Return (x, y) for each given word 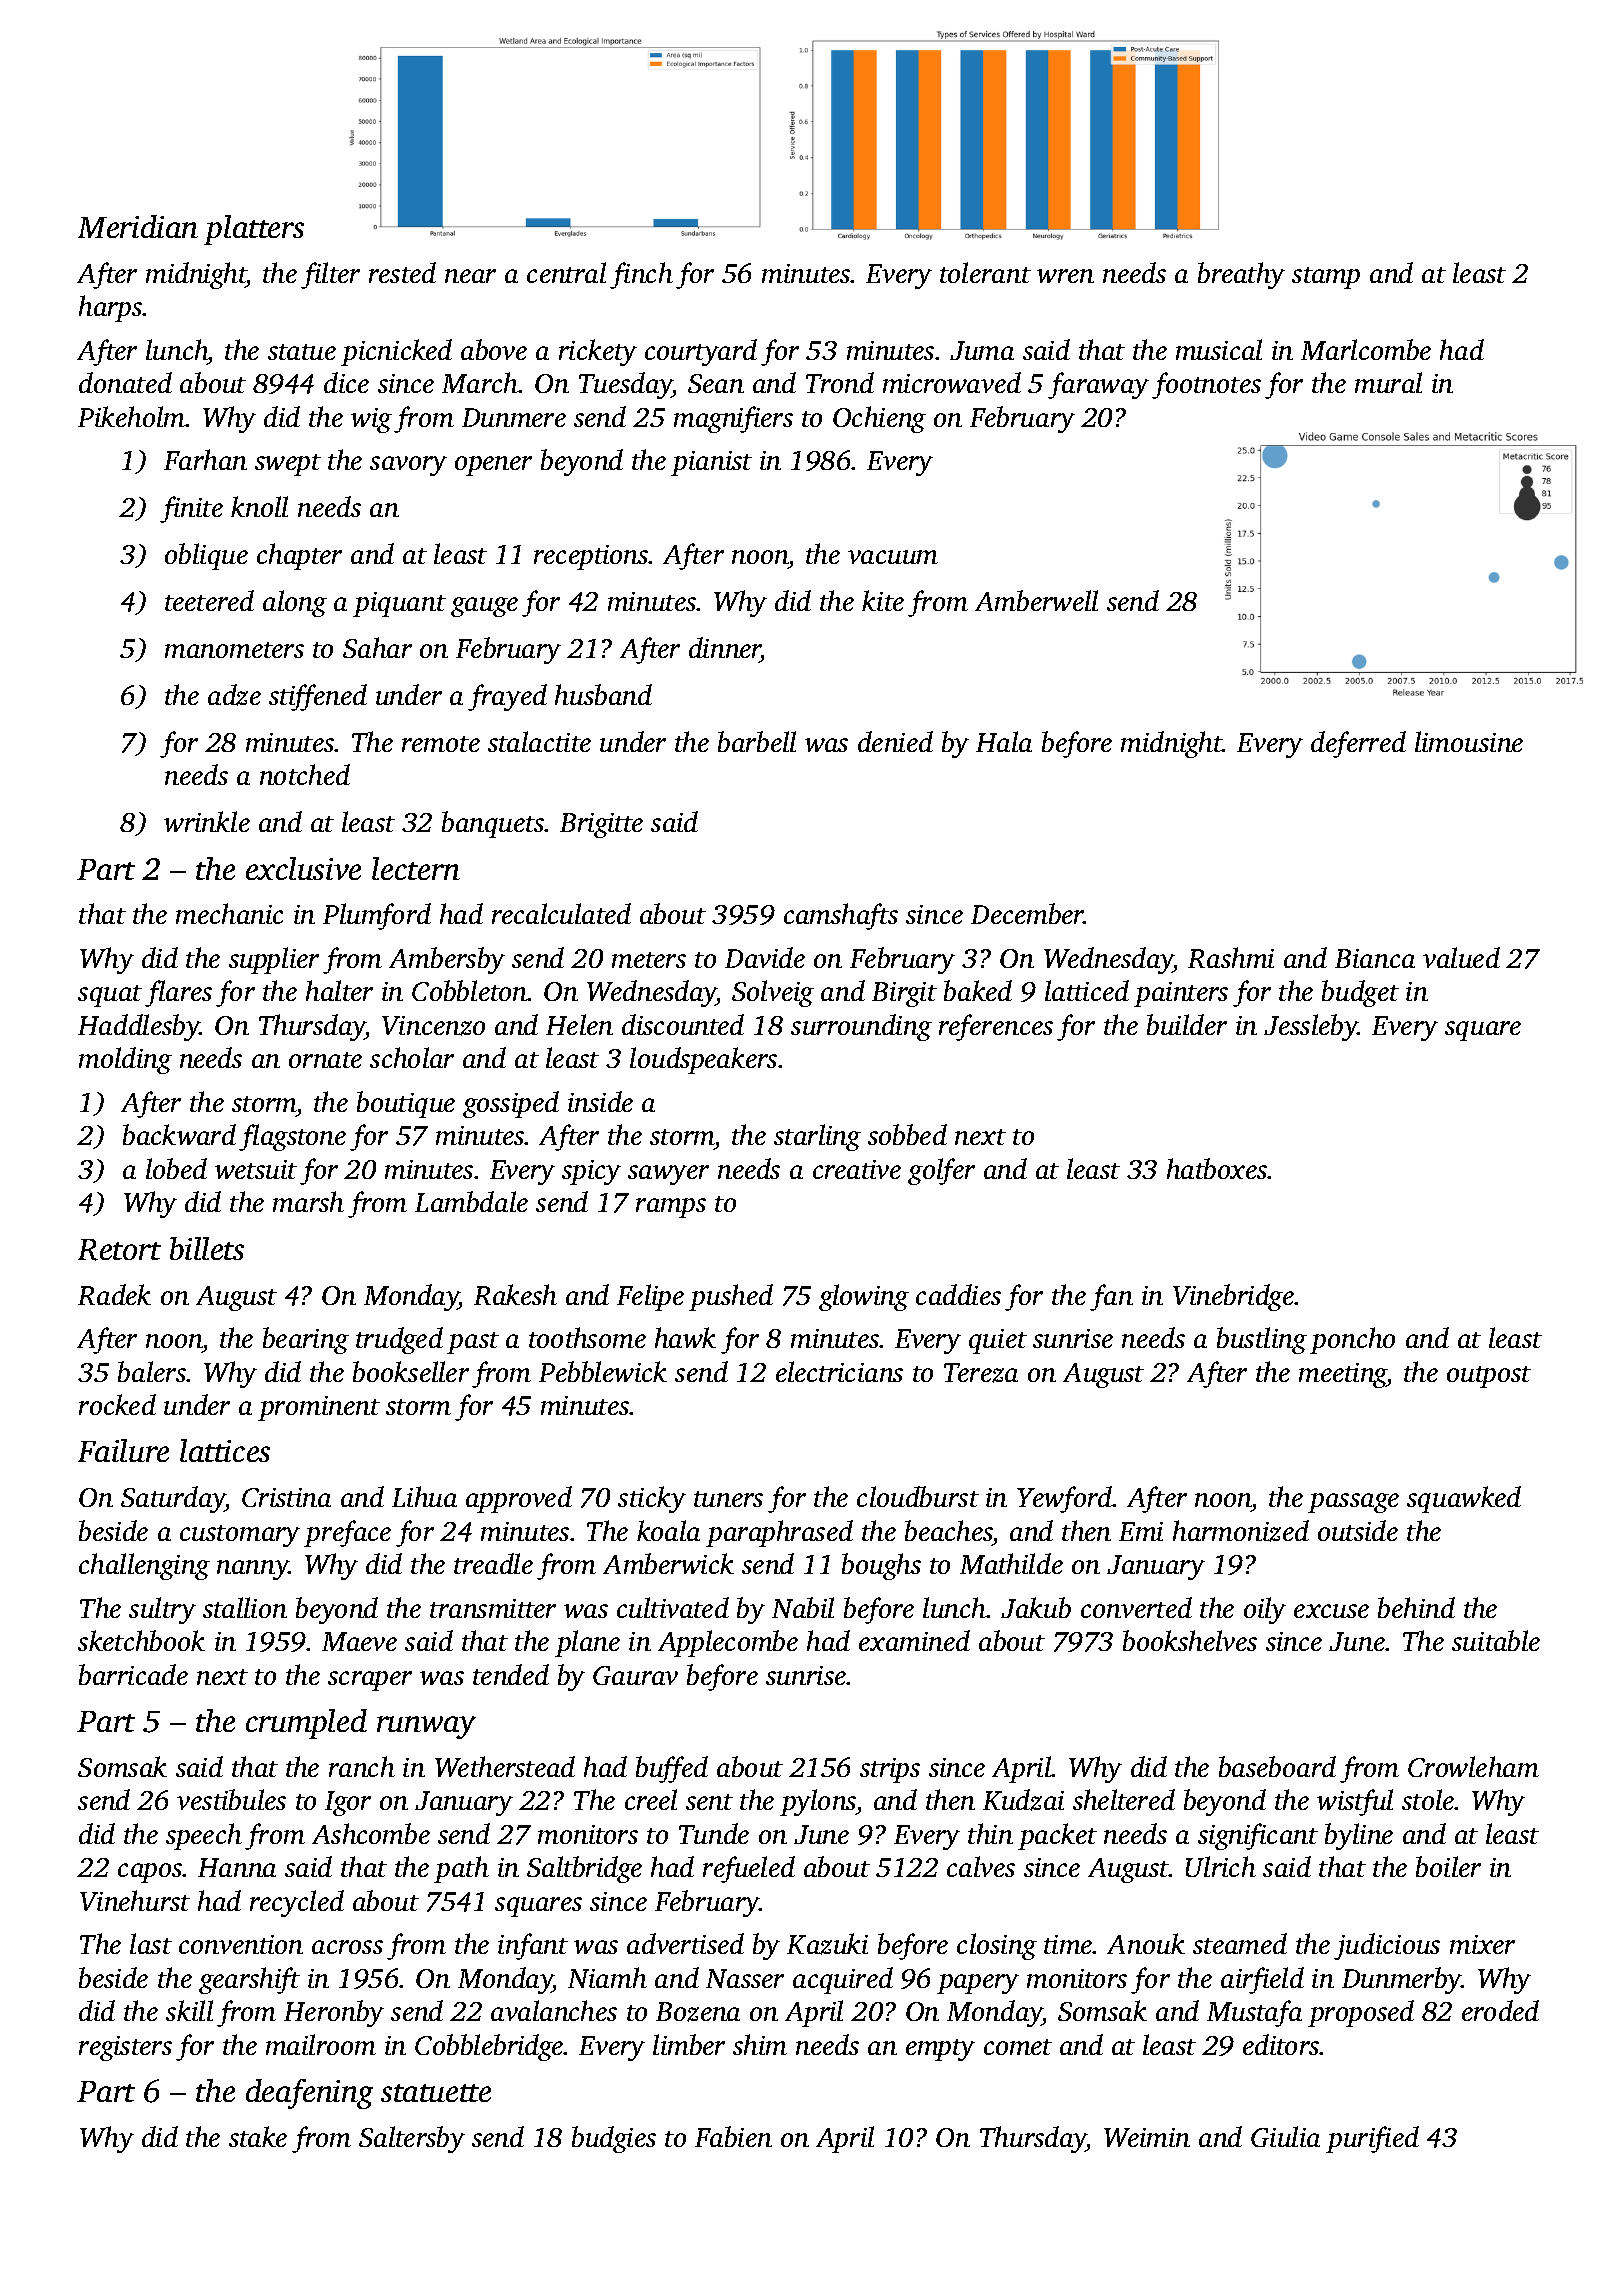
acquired (843, 1980)
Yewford (1064, 1499)
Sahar (377, 647)
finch (641, 275)
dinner (725, 647)
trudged (399, 1340)
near (470, 276)
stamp (1326, 278)
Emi (1141, 1531)
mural (1388, 382)
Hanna (237, 1867)
